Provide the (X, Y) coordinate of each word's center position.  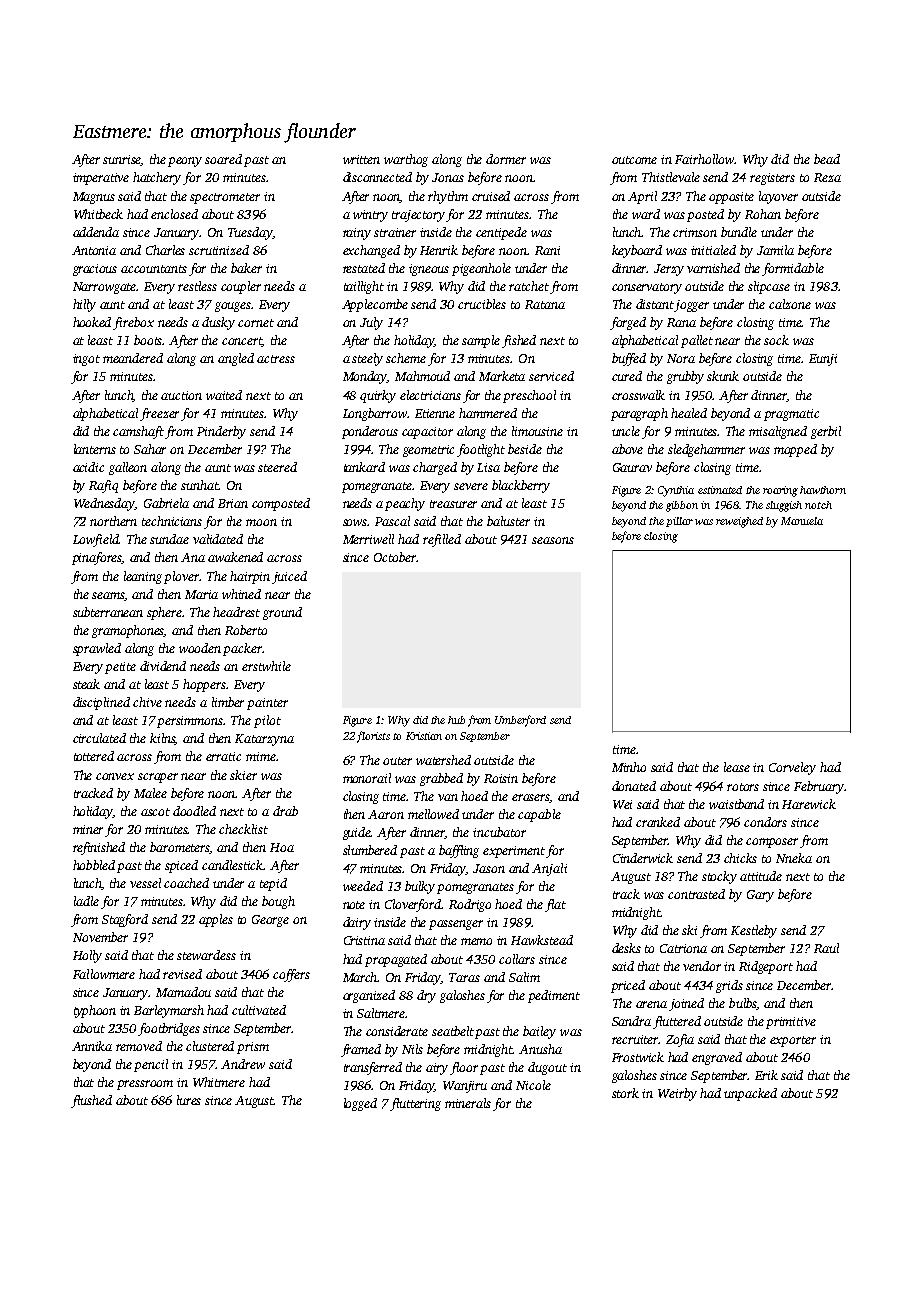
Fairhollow (705, 159)
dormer (506, 159)
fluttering (415, 1104)
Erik (766, 1075)
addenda (96, 232)
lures (189, 1100)
